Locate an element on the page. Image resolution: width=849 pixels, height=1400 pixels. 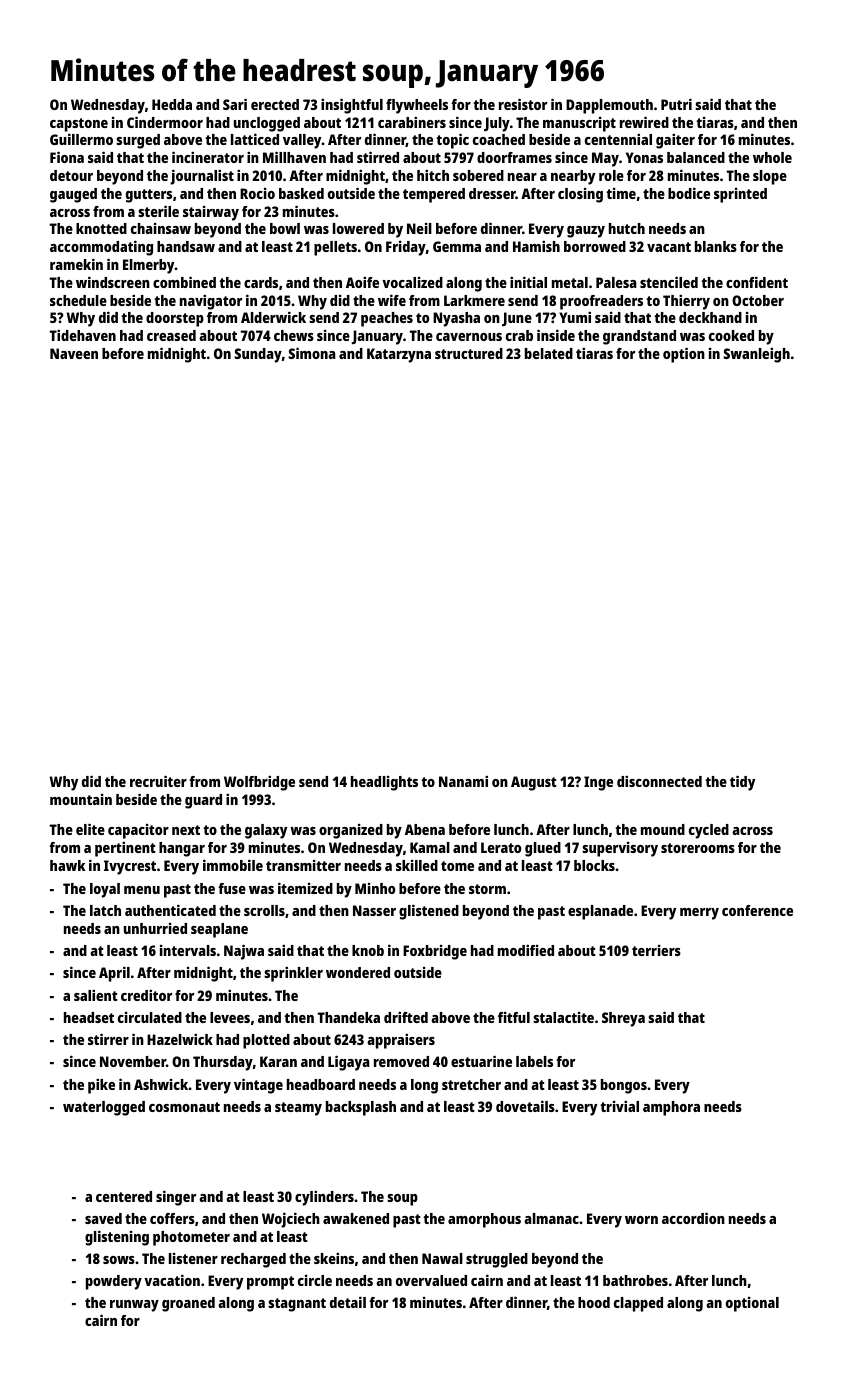
stairway is located at coordinates (211, 213).
